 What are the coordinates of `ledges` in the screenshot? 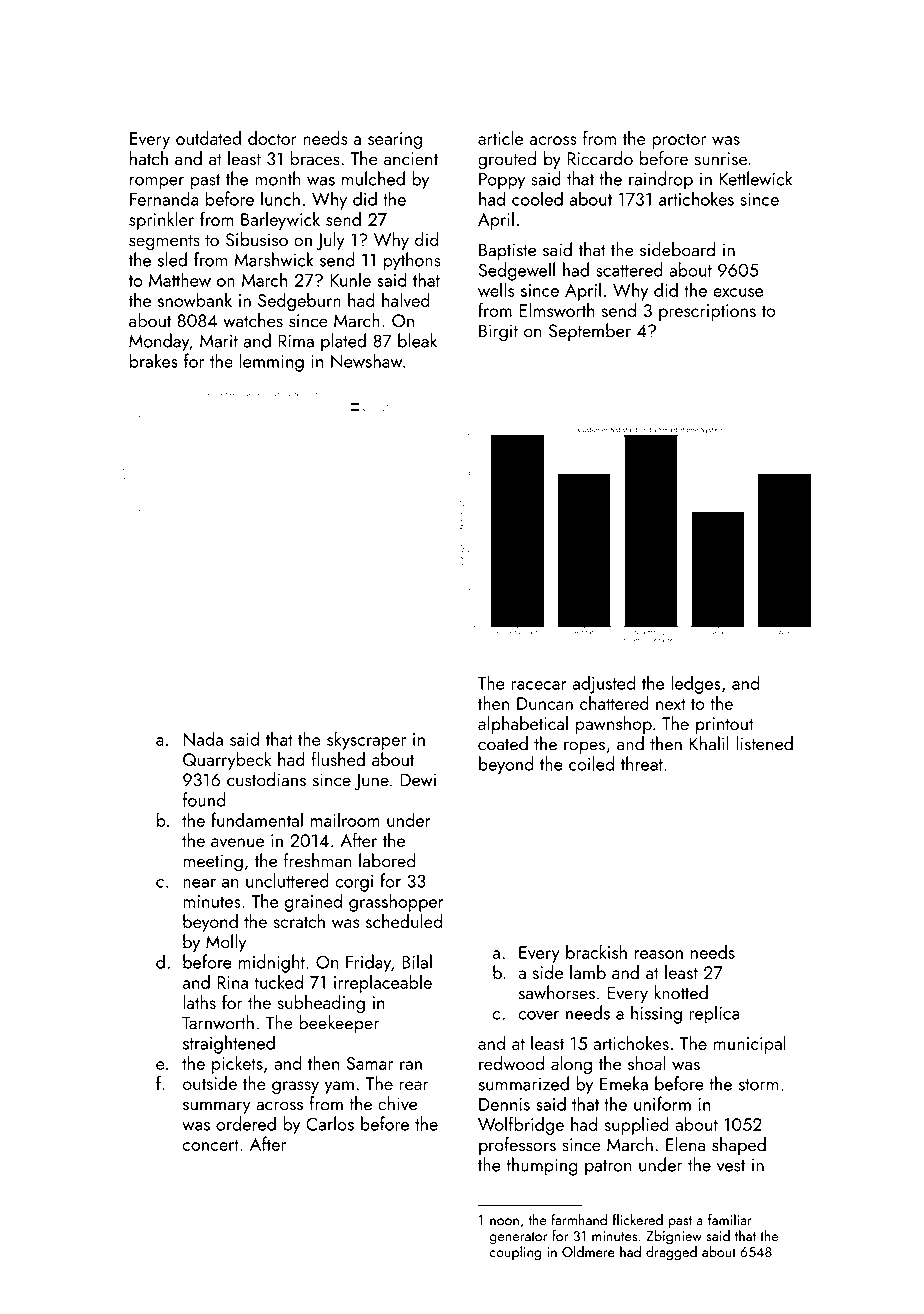 It's located at (696, 684).
